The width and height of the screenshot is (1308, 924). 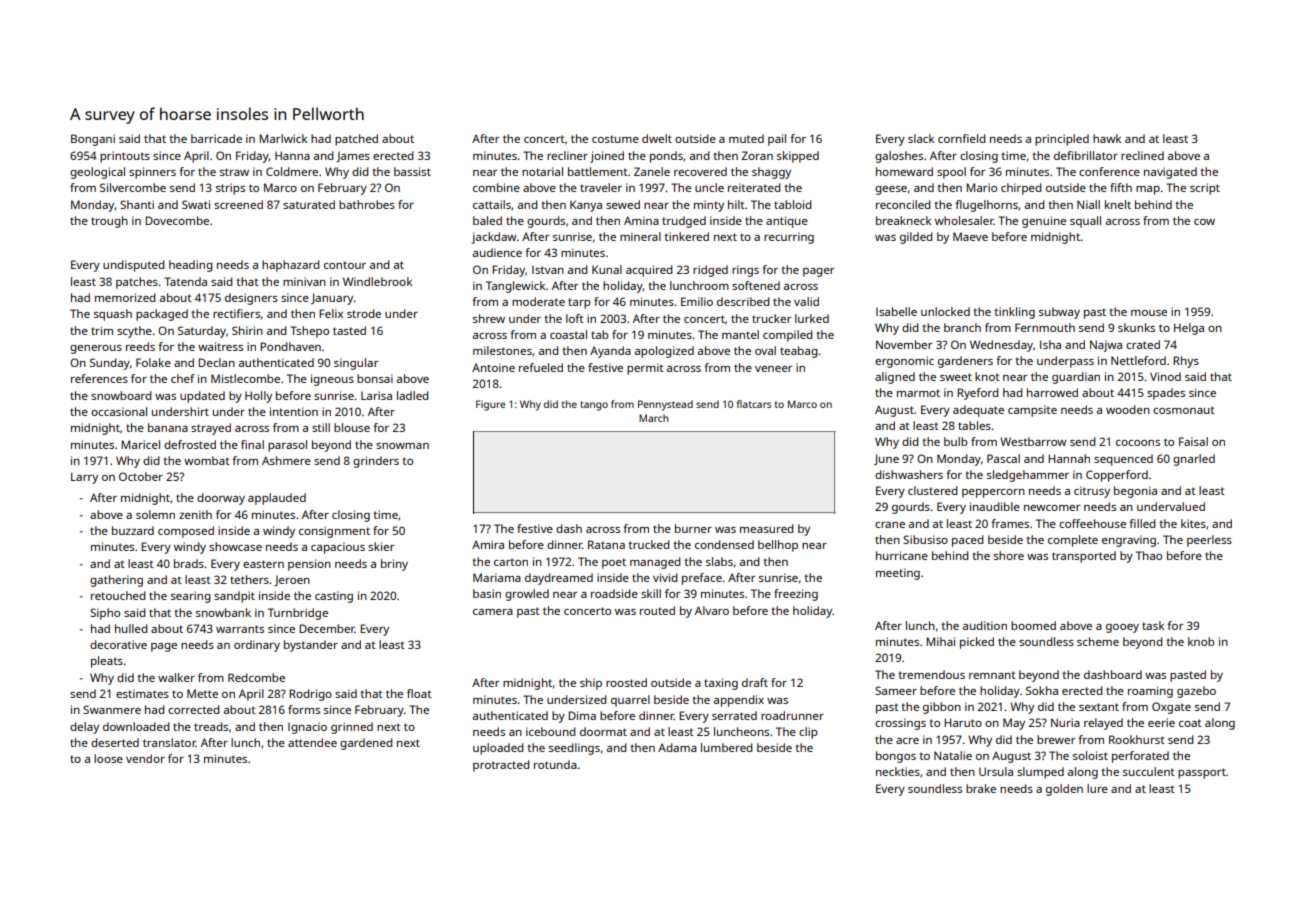 I want to click on roaming, so click(x=1150, y=692).
